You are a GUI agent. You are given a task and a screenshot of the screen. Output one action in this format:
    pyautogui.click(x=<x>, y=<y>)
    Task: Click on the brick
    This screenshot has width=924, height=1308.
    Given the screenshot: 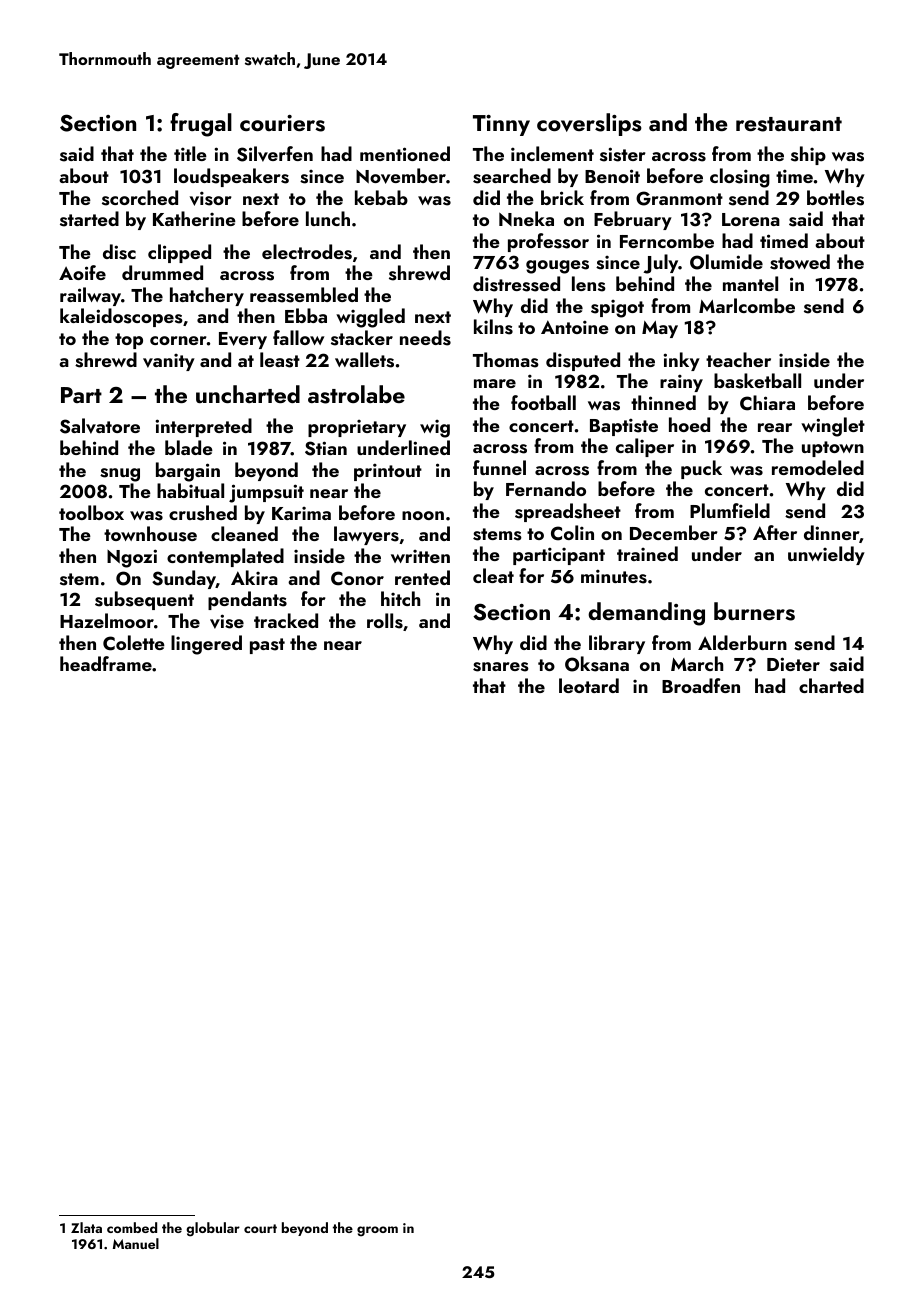 What is the action you would take?
    pyautogui.click(x=562, y=197)
